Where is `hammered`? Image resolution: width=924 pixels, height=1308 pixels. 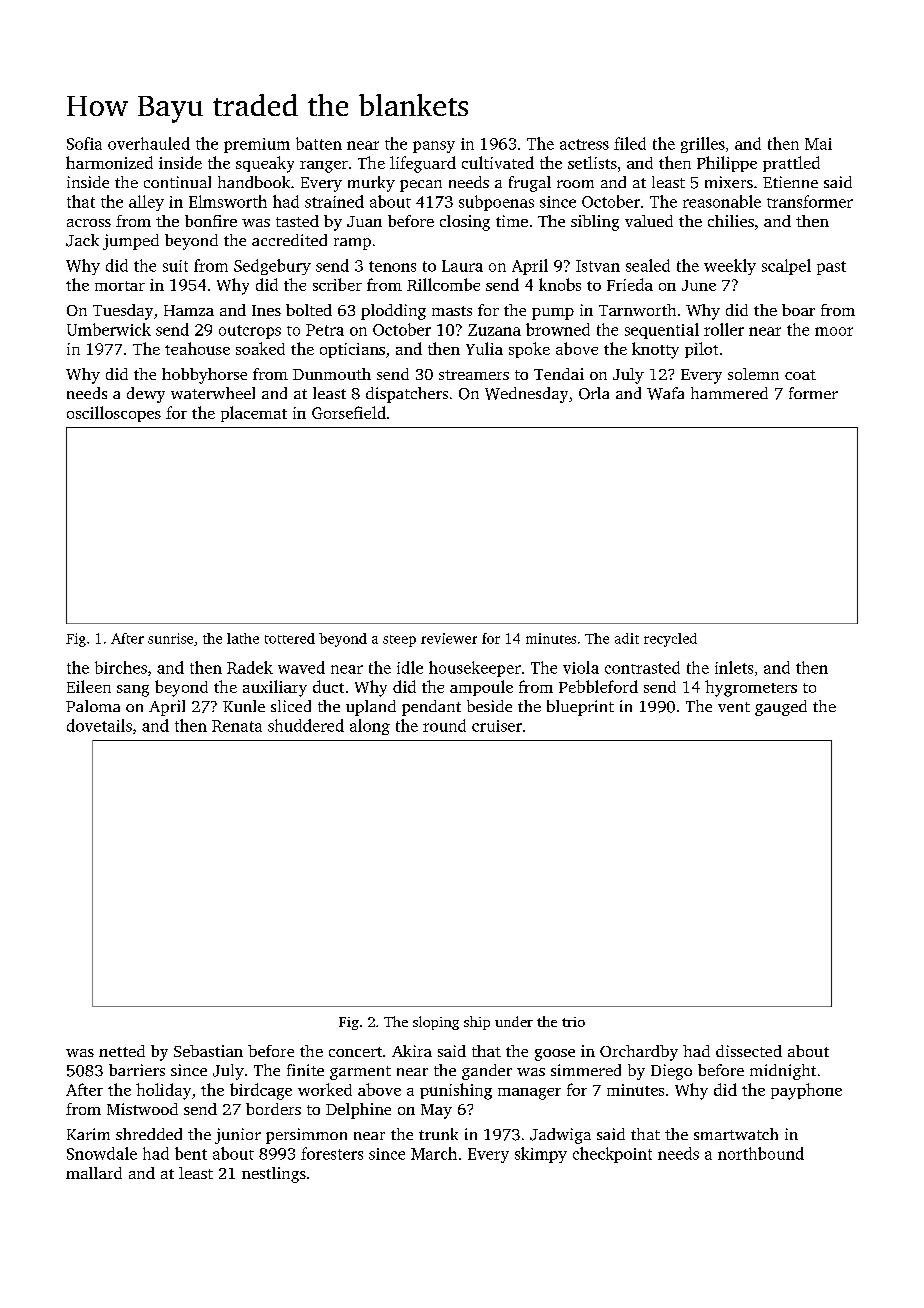 hammered is located at coordinates (729, 393).
